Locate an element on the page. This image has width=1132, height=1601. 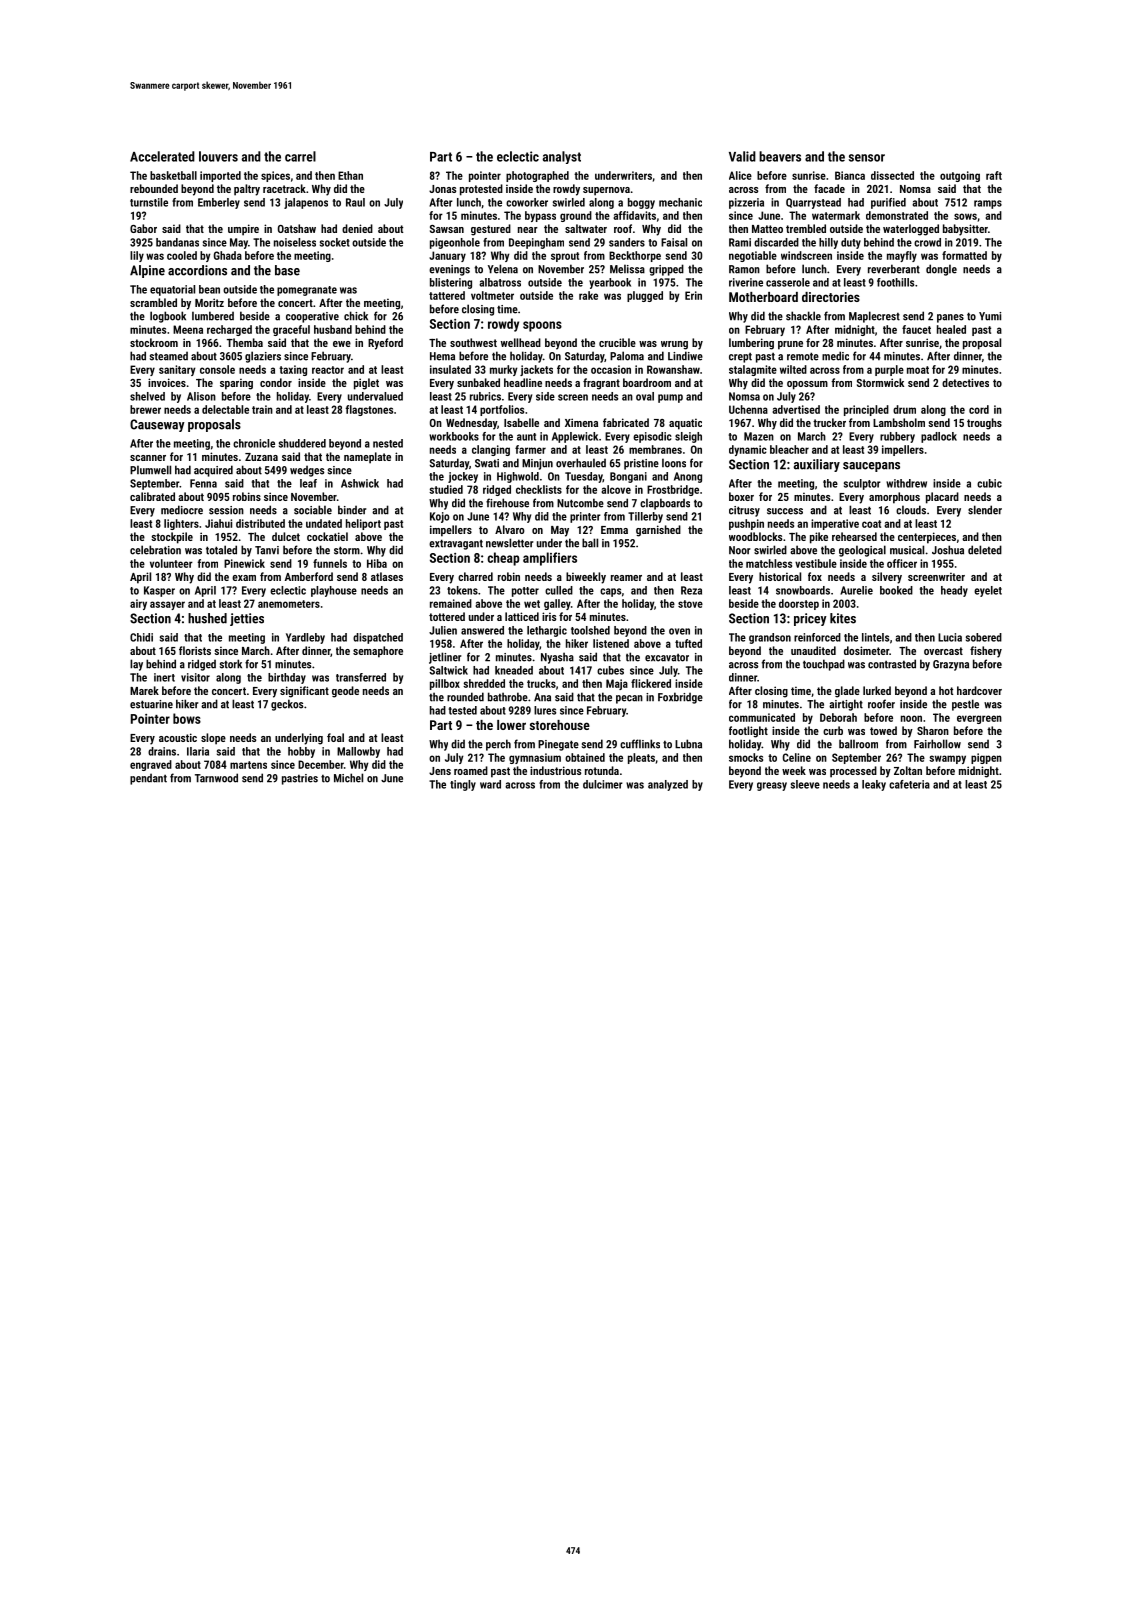
Fairhollow is located at coordinates (937, 744).
